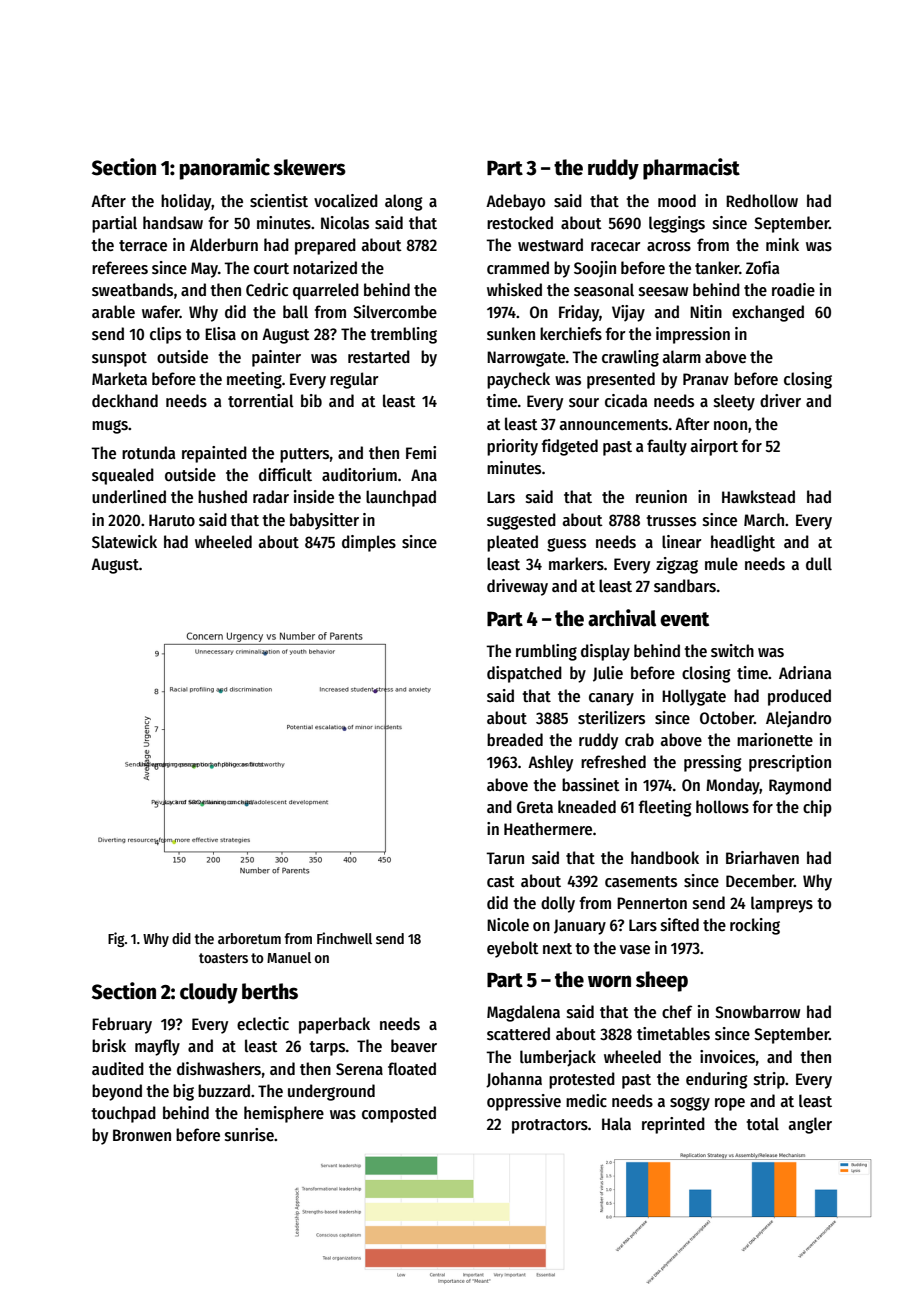 This image has width=924, height=1311. I want to click on driveway, so click(517, 587).
